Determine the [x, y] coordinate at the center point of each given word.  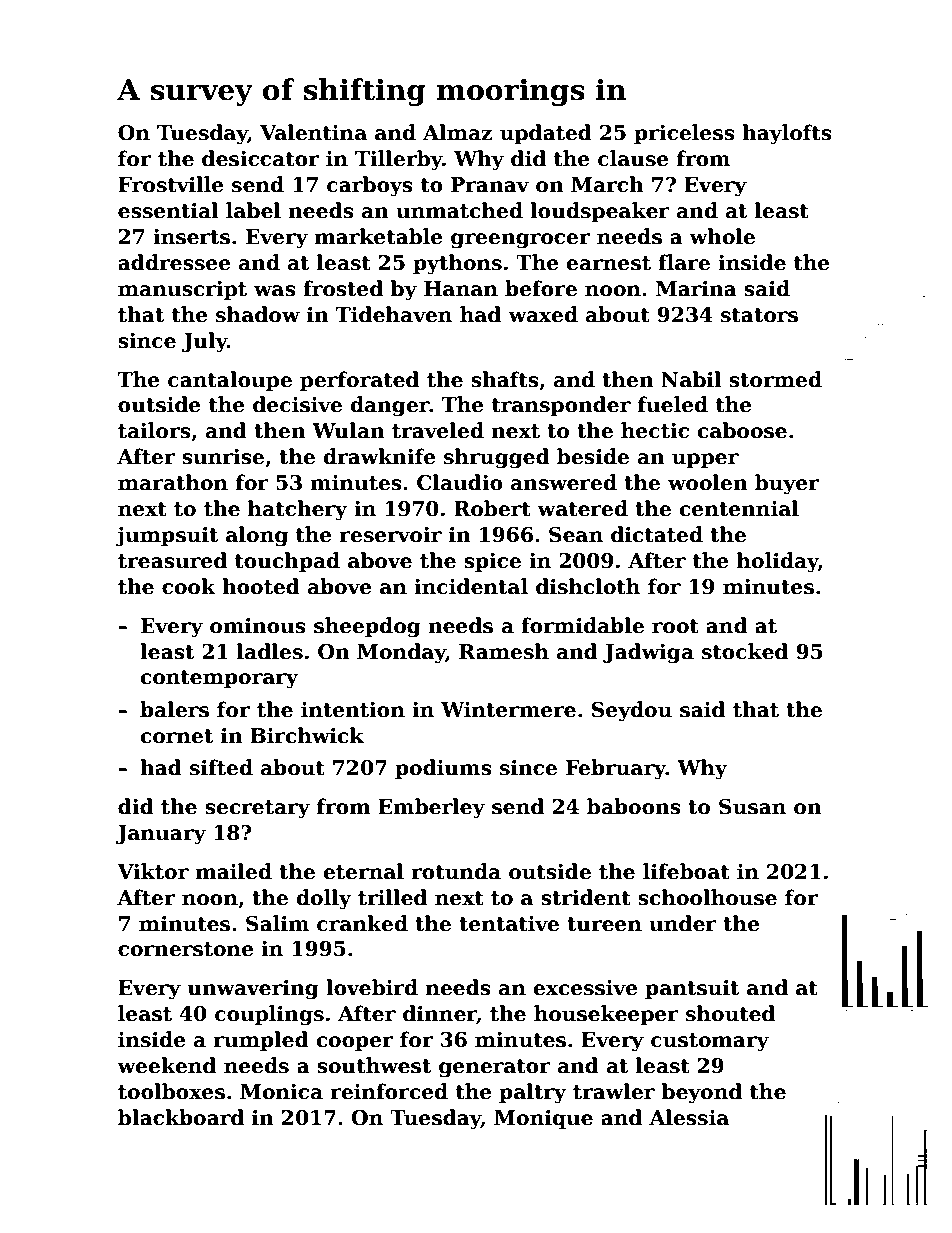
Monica [281, 1092]
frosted [343, 288]
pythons [457, 264]
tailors [154, 430]
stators [759, 315]
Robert [492, 508]
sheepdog [367, 627]
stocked [745, 651]
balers [174, 709]
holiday [777, 562]
